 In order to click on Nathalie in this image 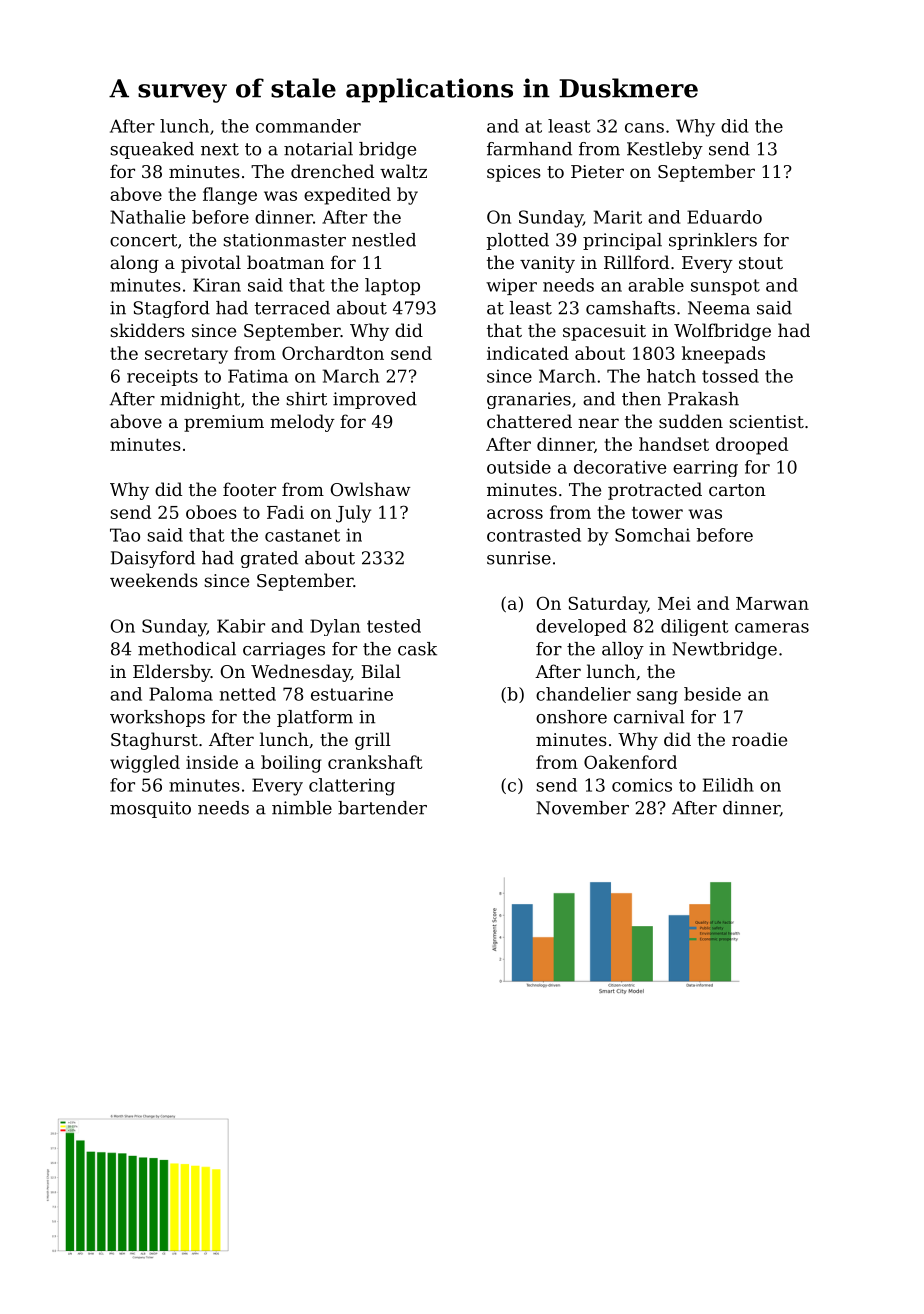, I will do `click(148, 217)`.
